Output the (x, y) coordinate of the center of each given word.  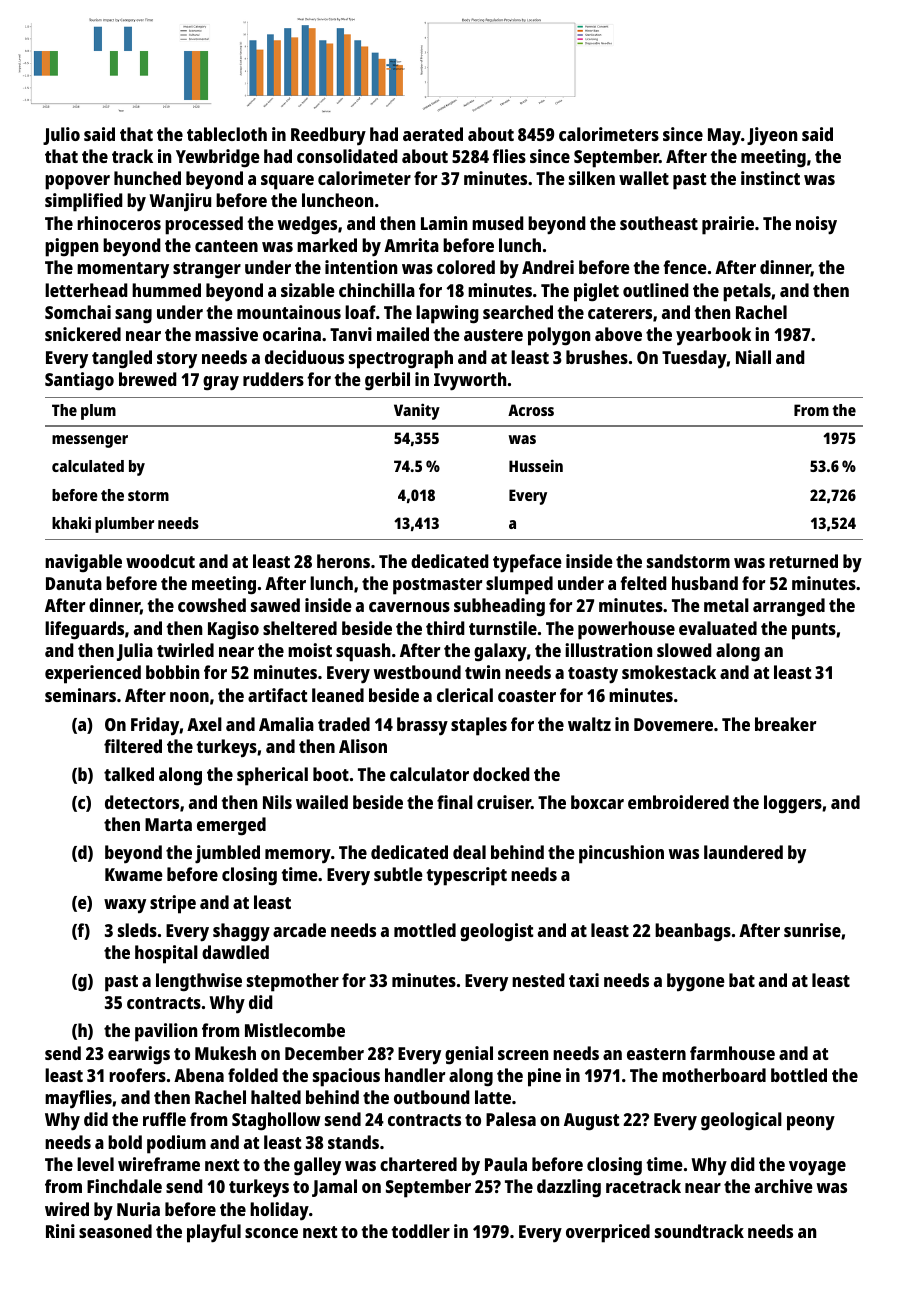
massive (226, 334)
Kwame (134, 874)
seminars (80, 695)
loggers (793, 804)
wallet (644, 178)
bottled (799, 1075)
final (455, 802)
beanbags (693, 932)
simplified (84, 202)
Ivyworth (470, 381)
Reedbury (328, 136)
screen (523, 1055)
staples (479, 726)
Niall (753, 357)
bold (125, 1142)
